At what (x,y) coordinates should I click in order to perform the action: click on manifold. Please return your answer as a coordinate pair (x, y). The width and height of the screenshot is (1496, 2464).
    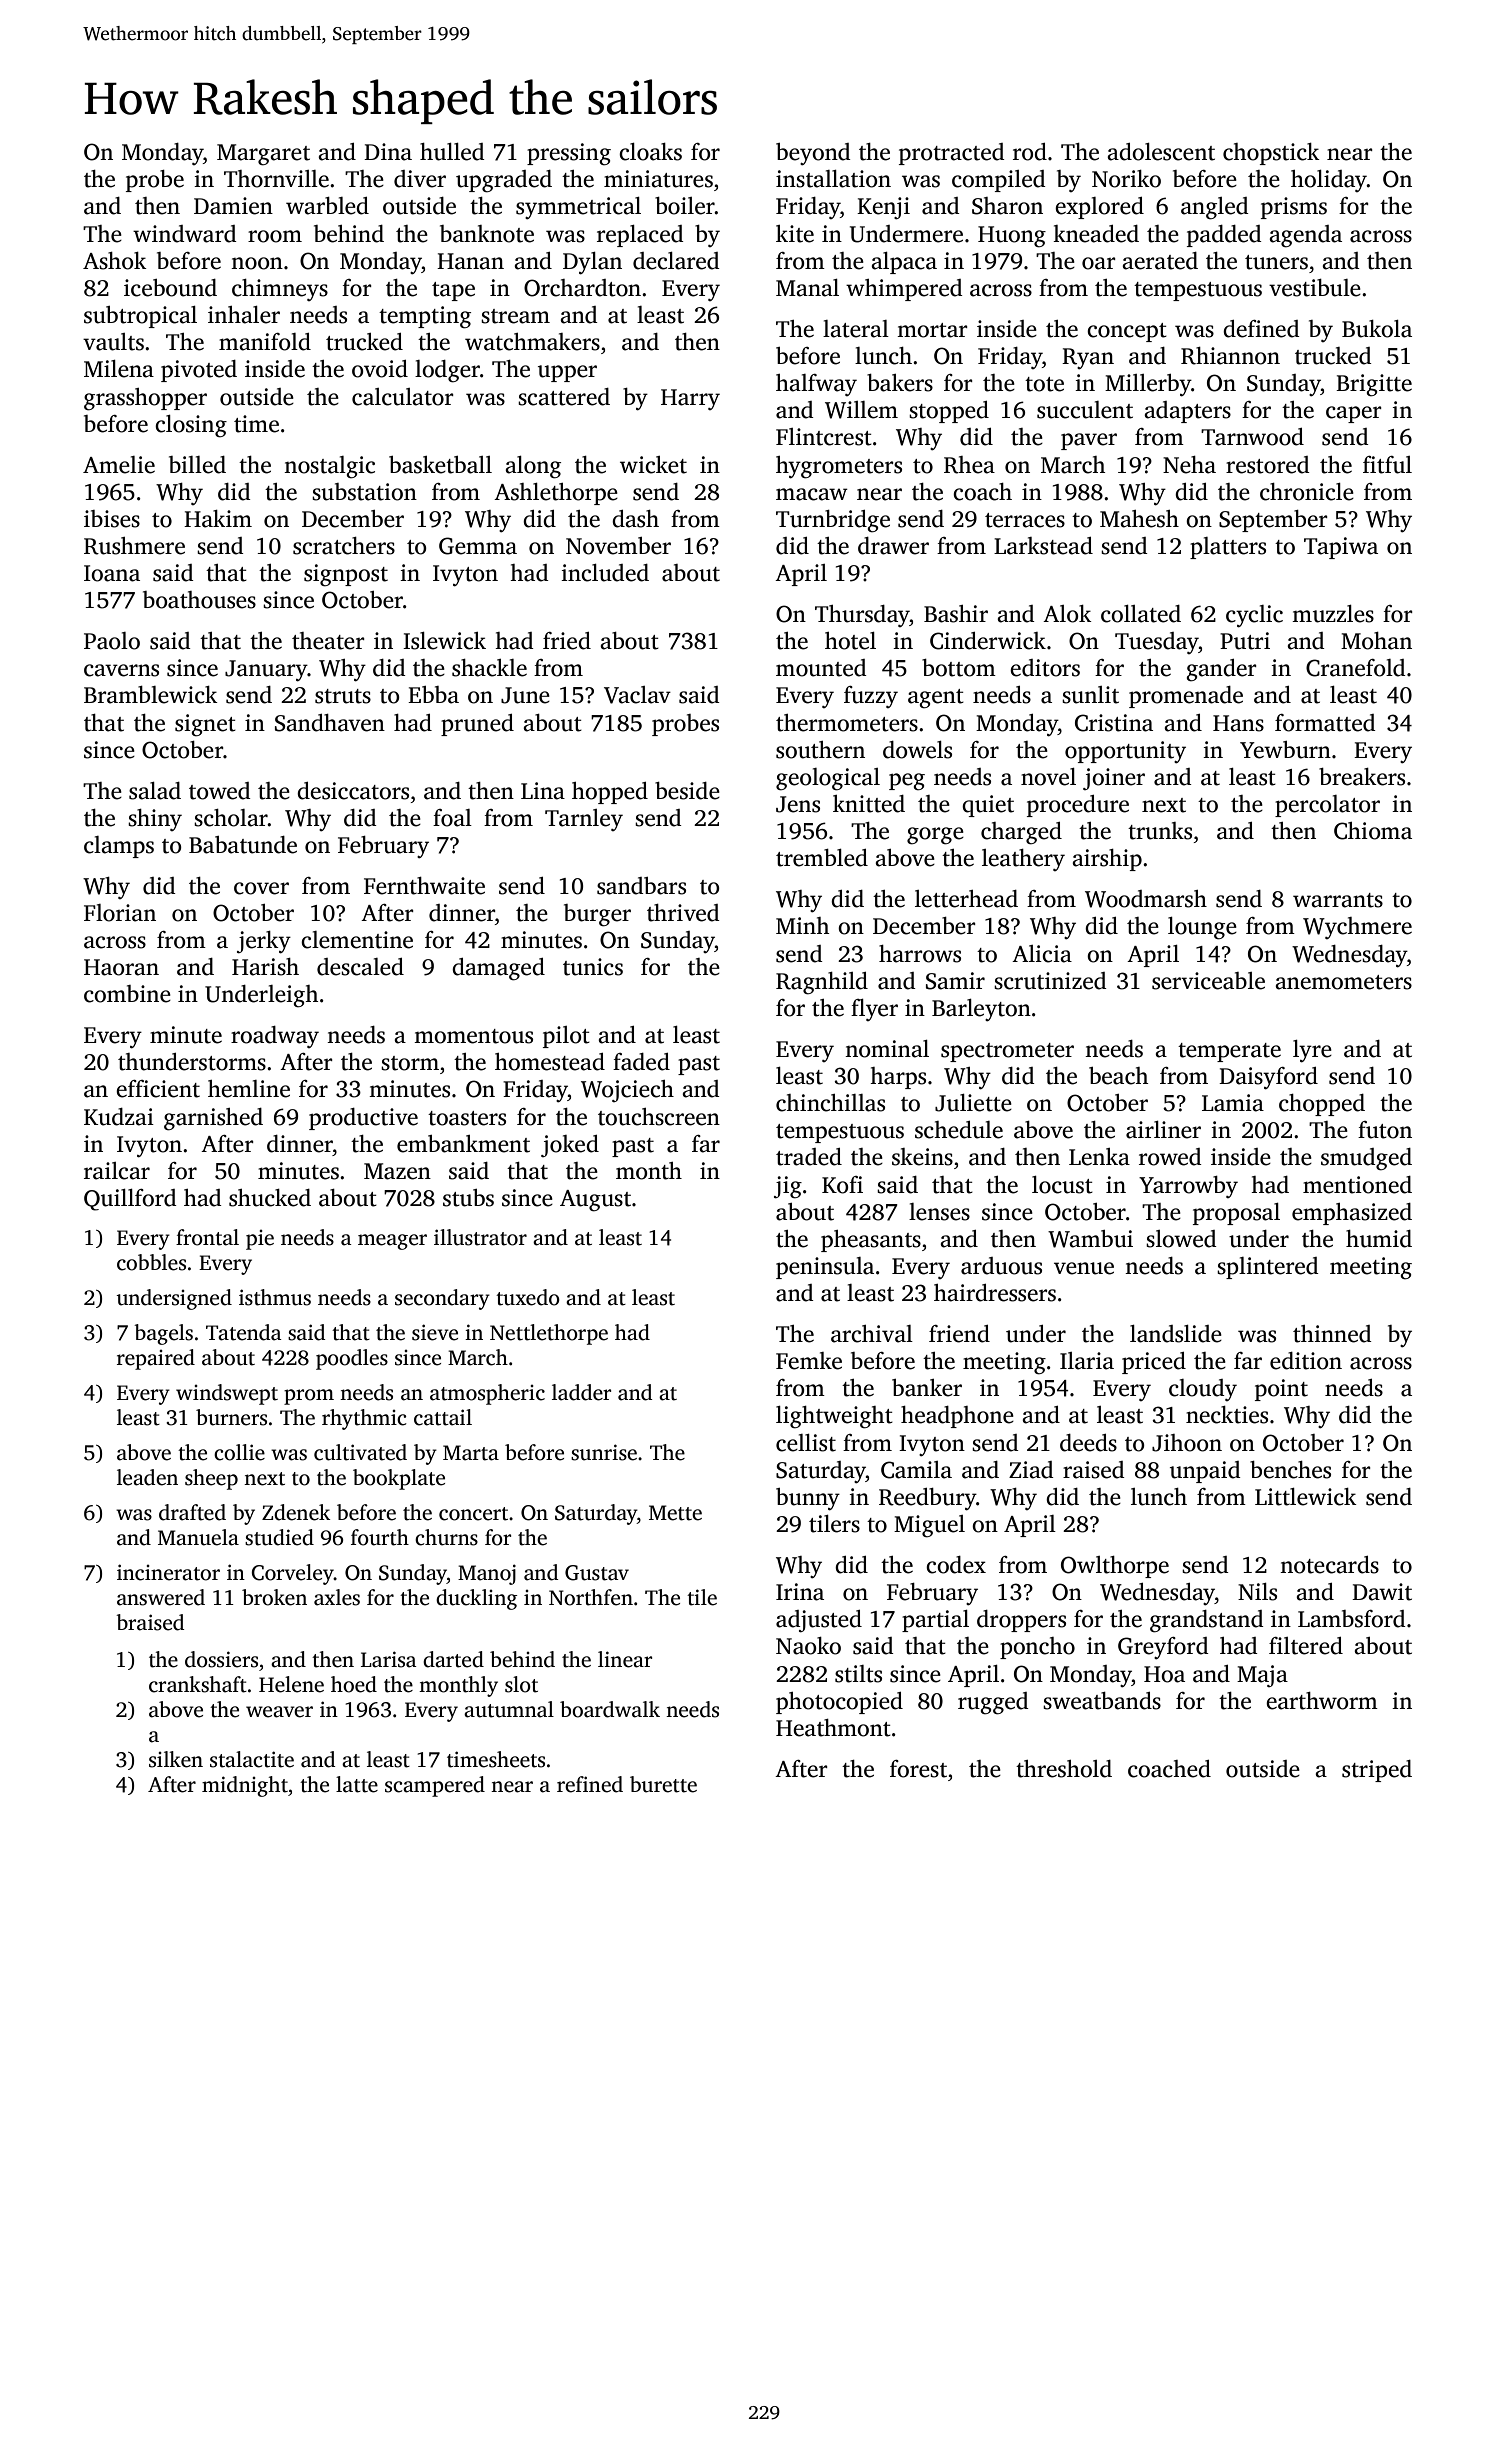
    Looking at the image, I should click on (265, 342).
